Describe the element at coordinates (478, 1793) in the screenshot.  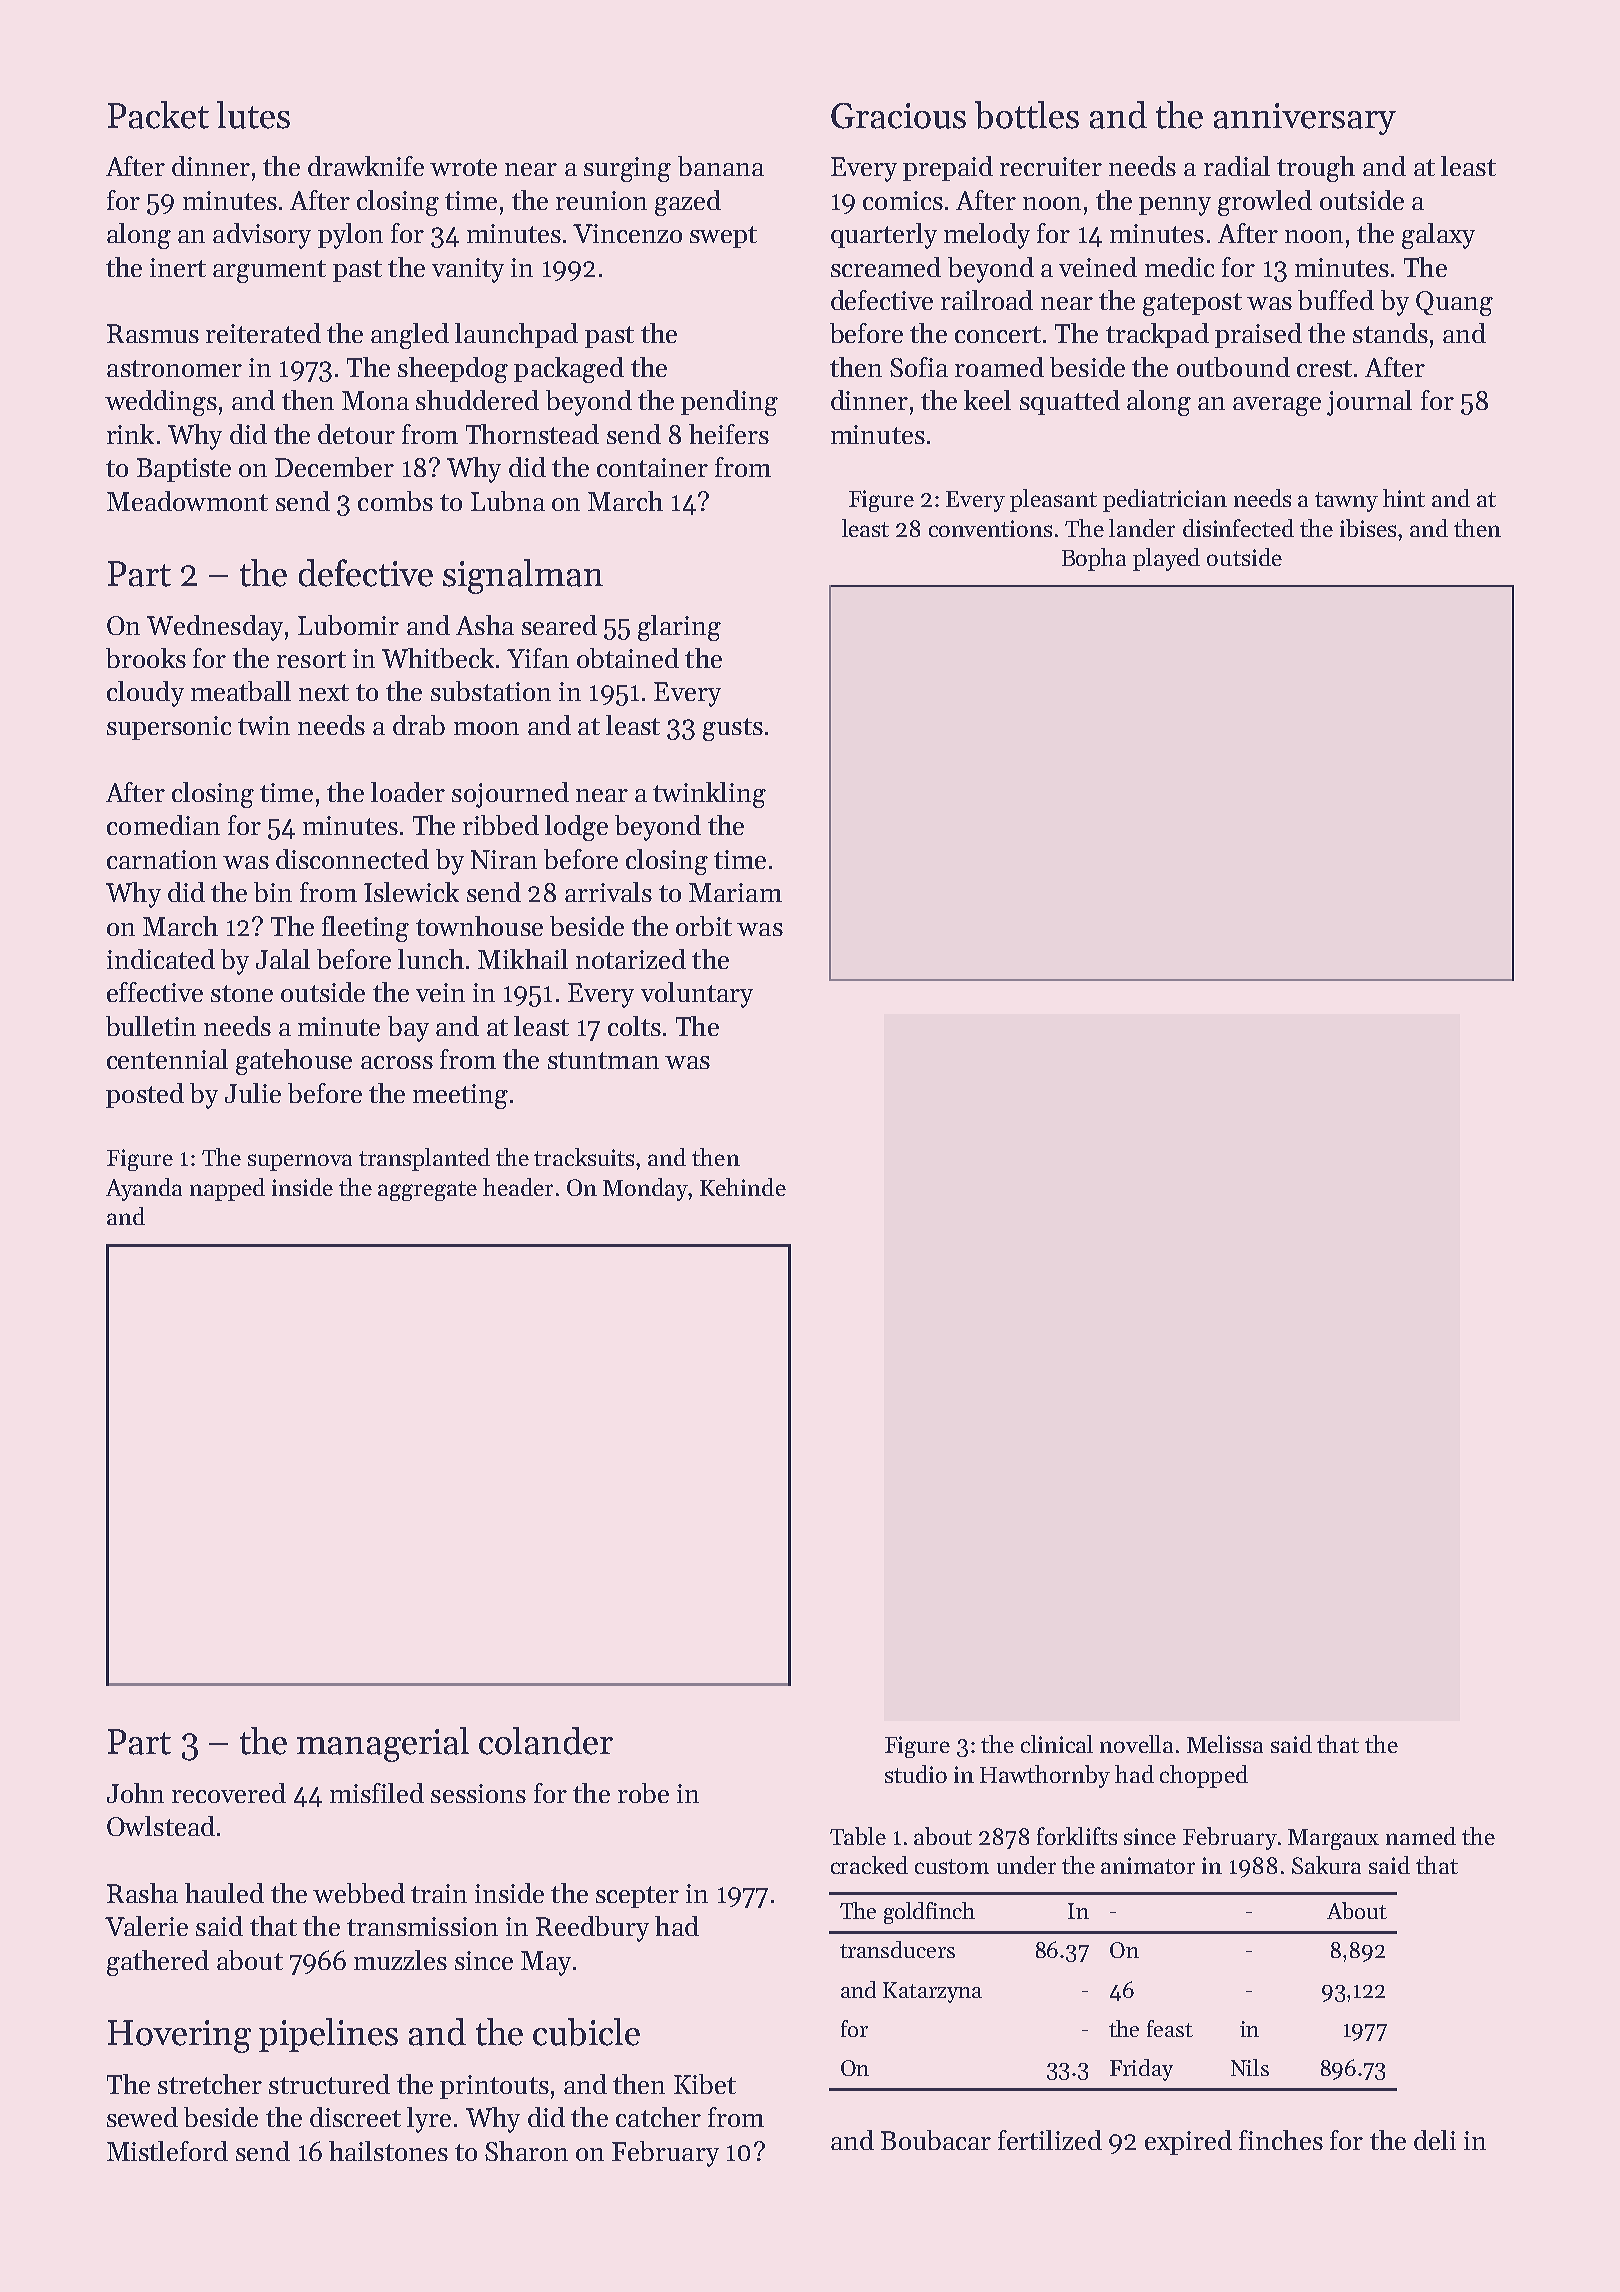
I see `sessions` at that location.
